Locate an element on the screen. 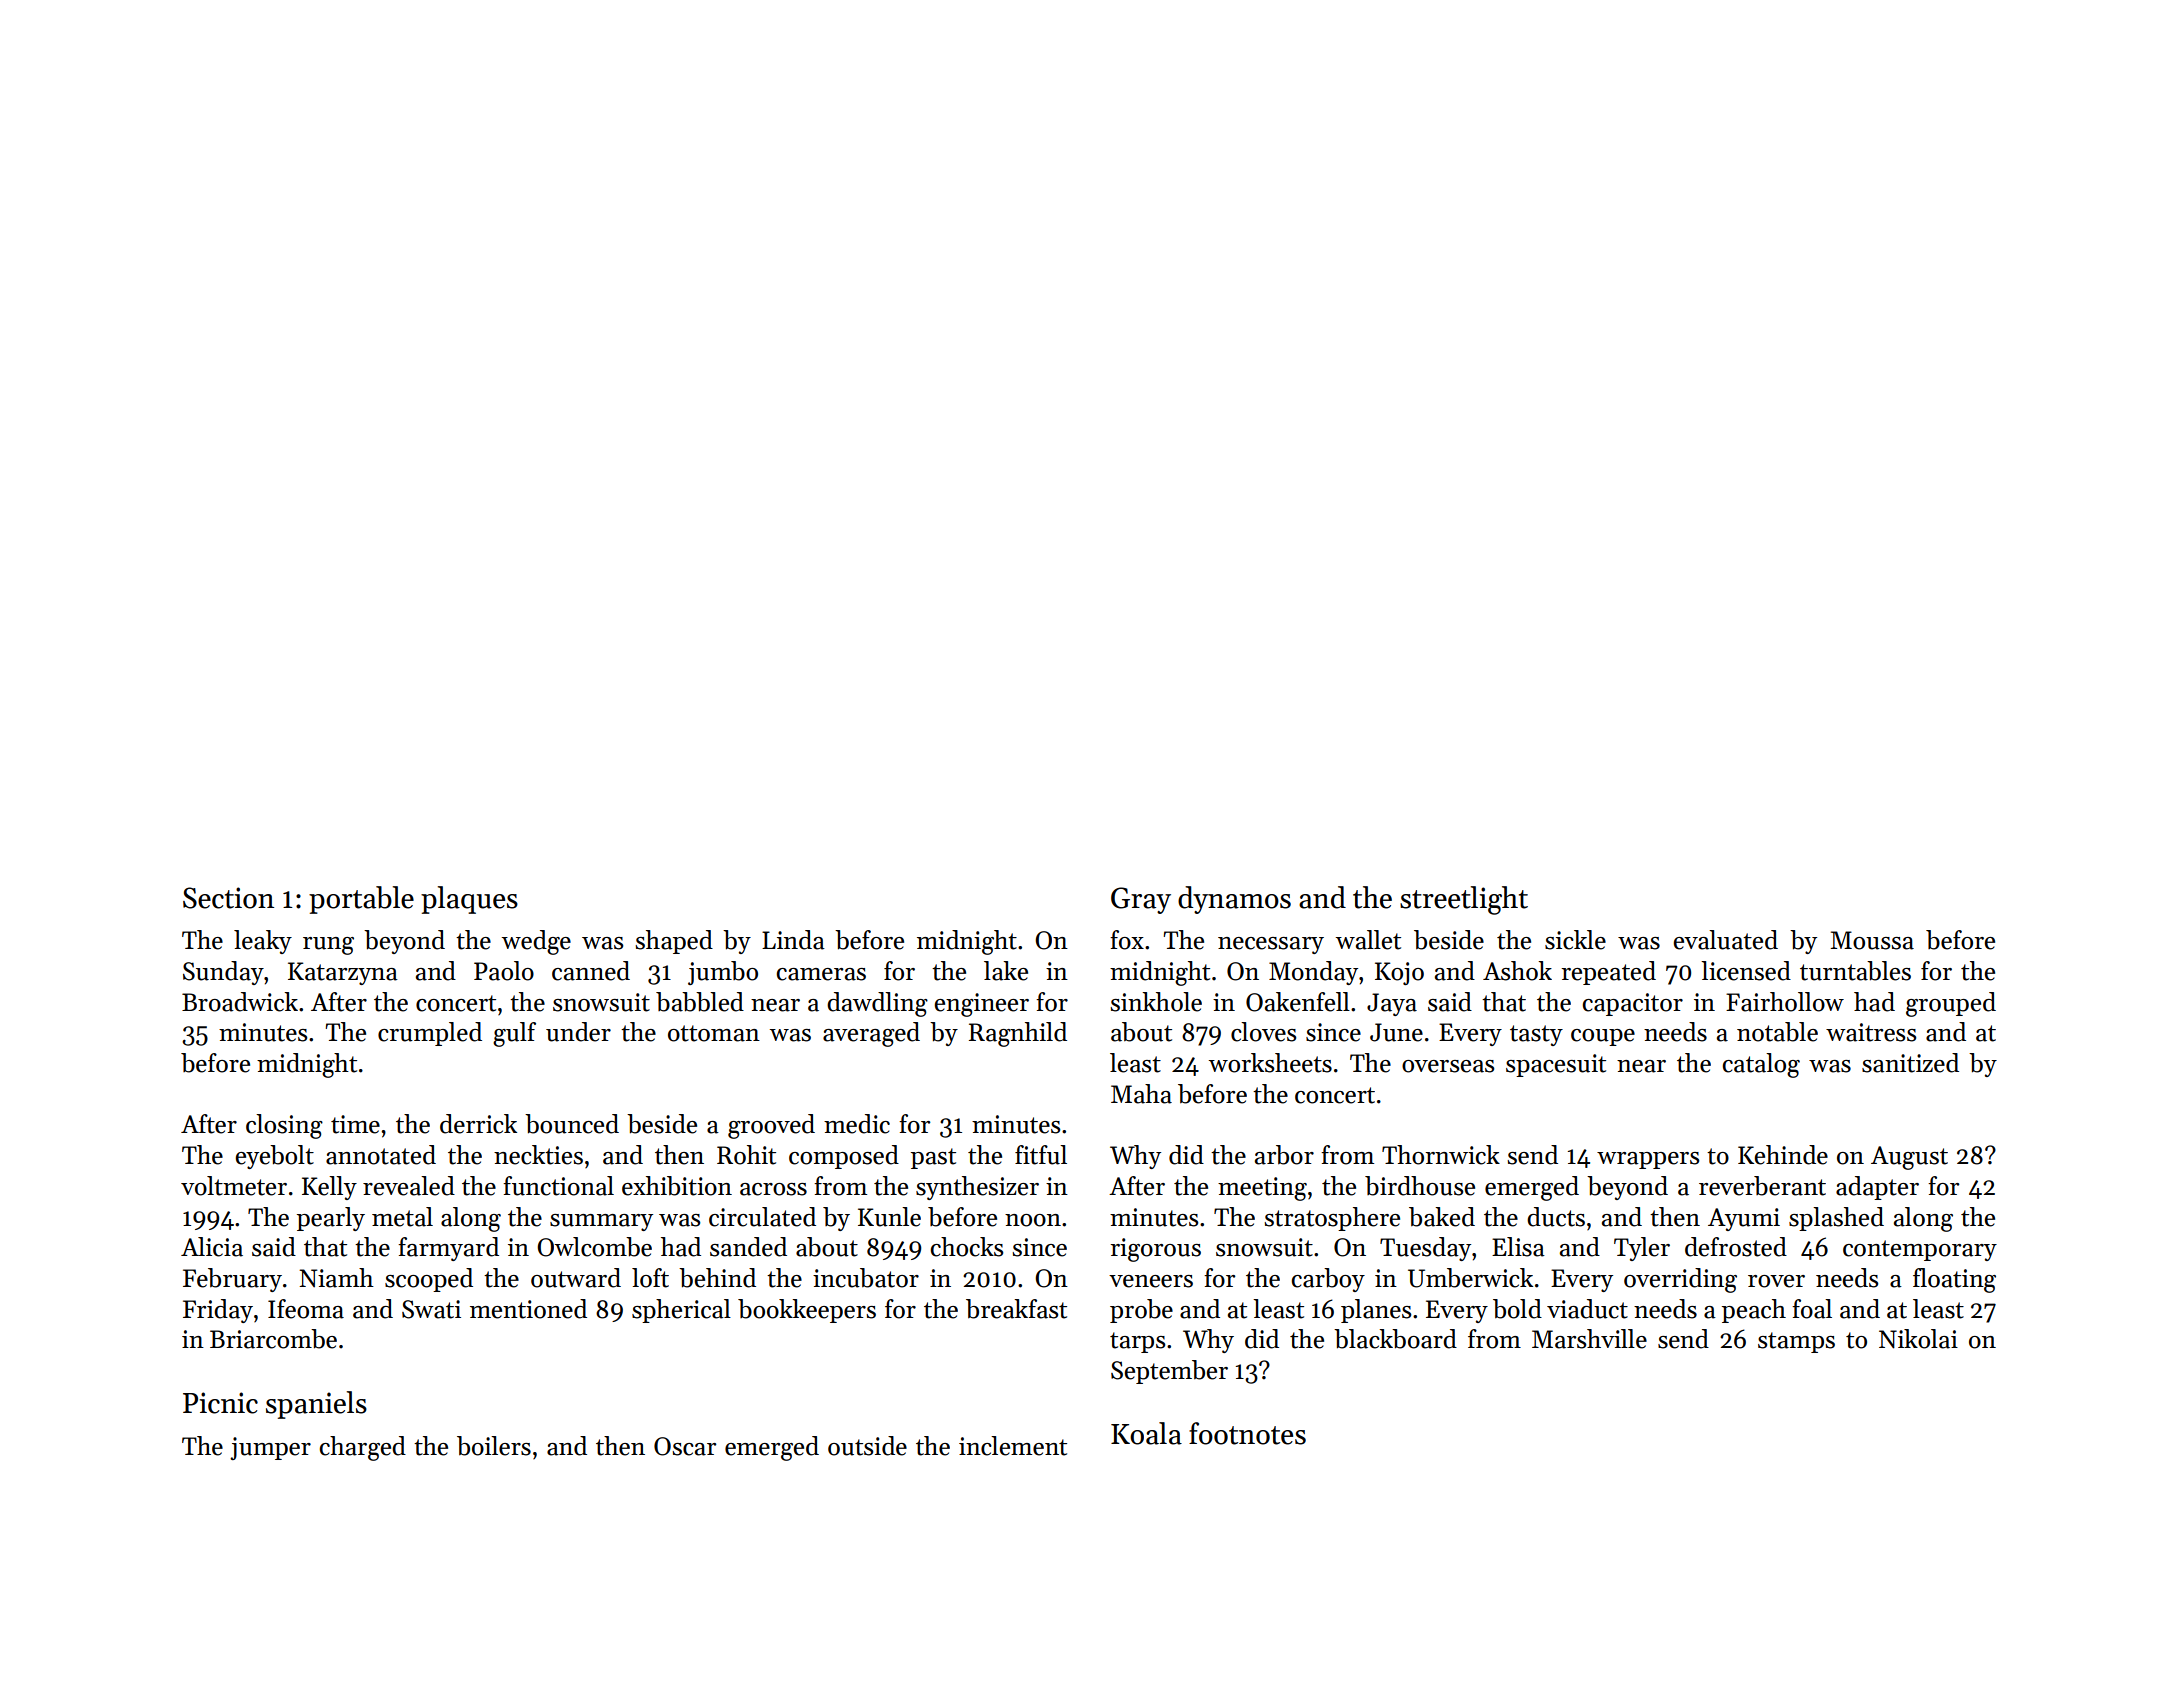 The height and width of the screenshot is (1683, 2178). sickle is located at coordinates (1575, 940).
